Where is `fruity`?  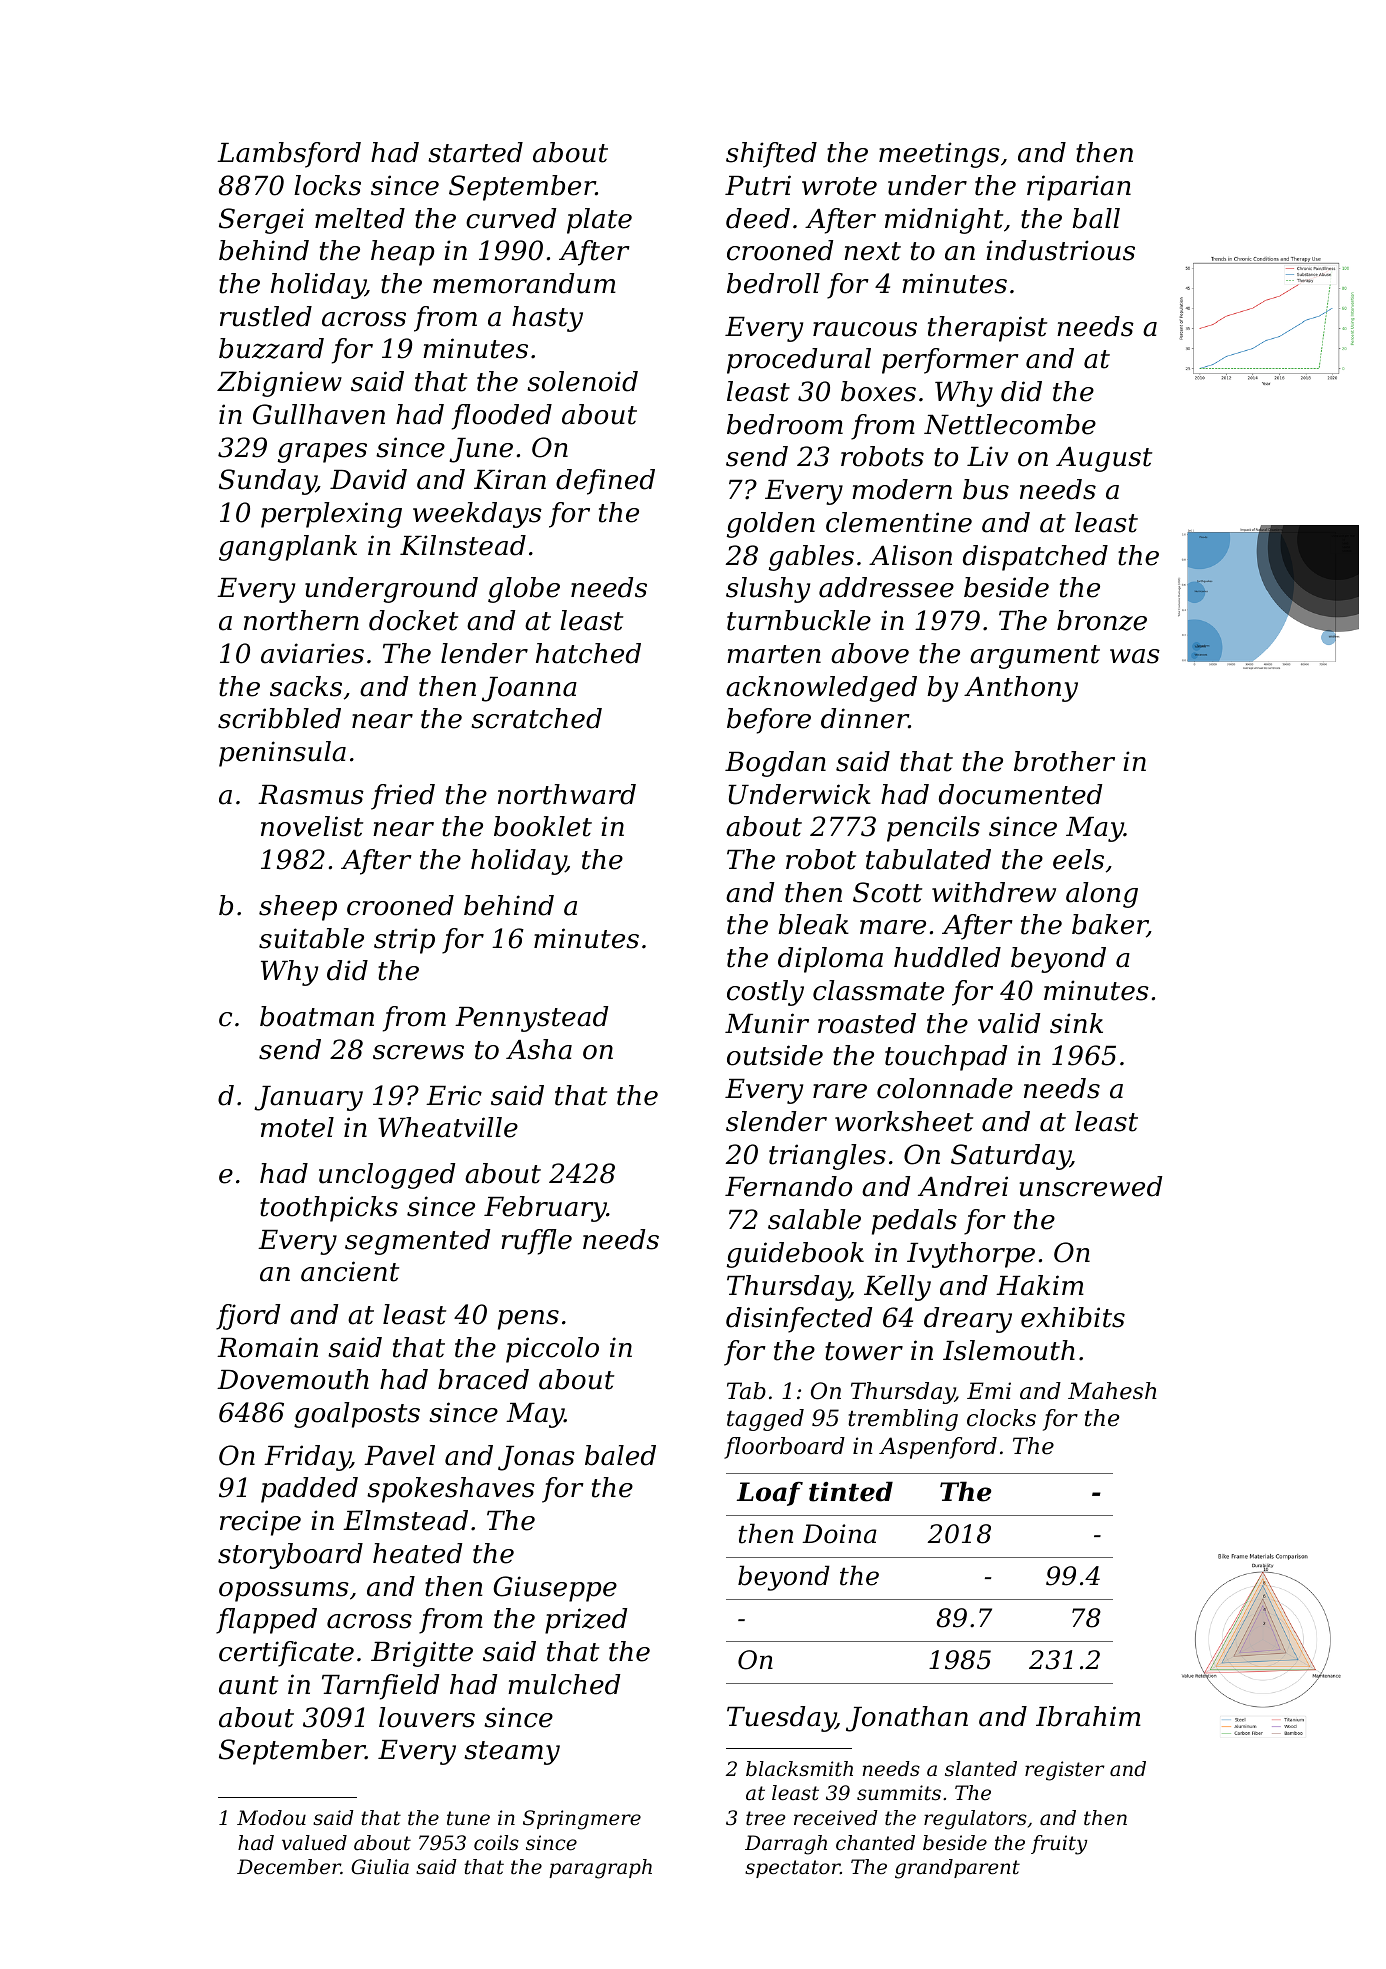 fruity is located at coordinates (1059, 1845).
